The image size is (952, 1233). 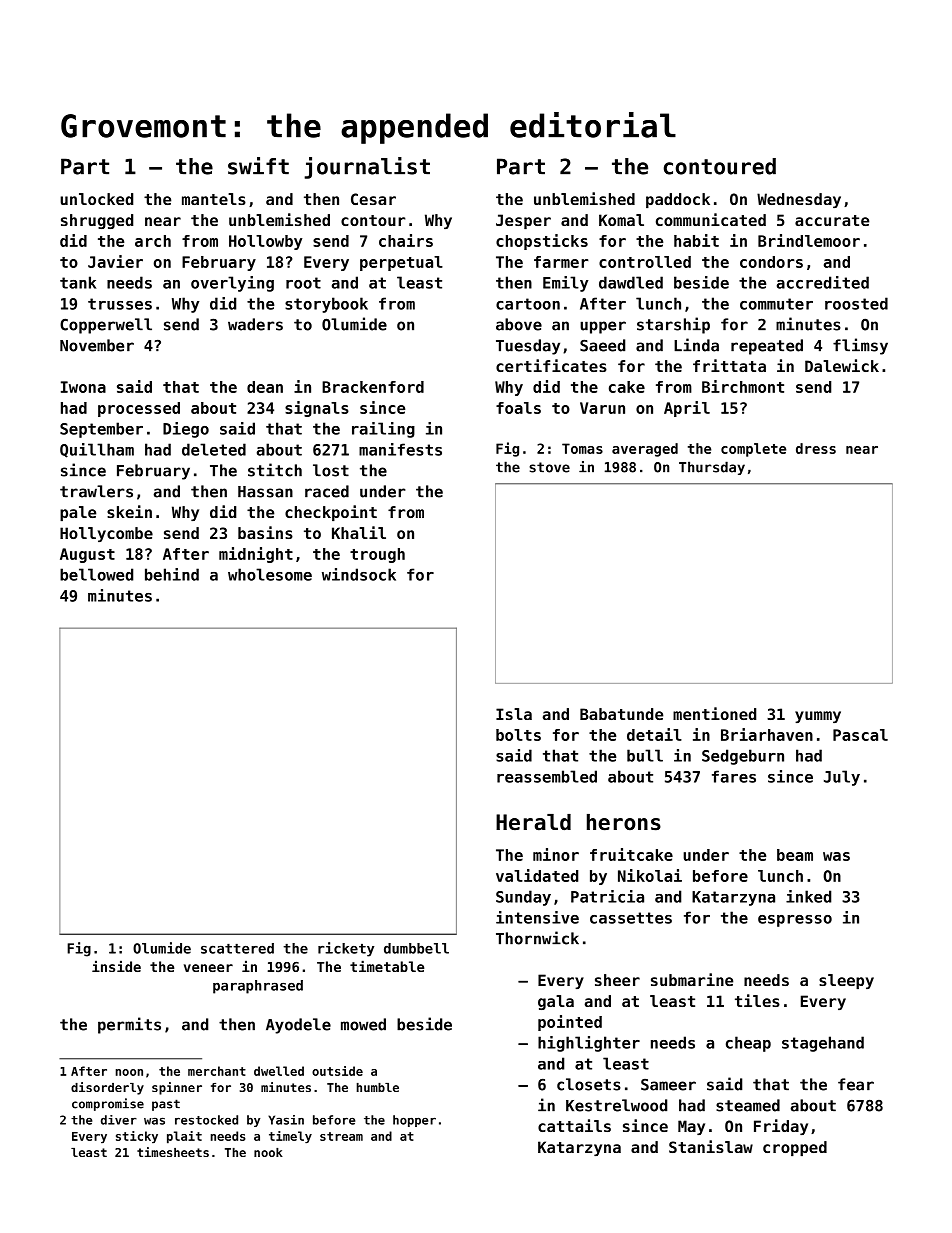 What do you see at coordinates (414, 1121) in the screenshot?
I see `hopper` at bounding box center [414, 1121].
